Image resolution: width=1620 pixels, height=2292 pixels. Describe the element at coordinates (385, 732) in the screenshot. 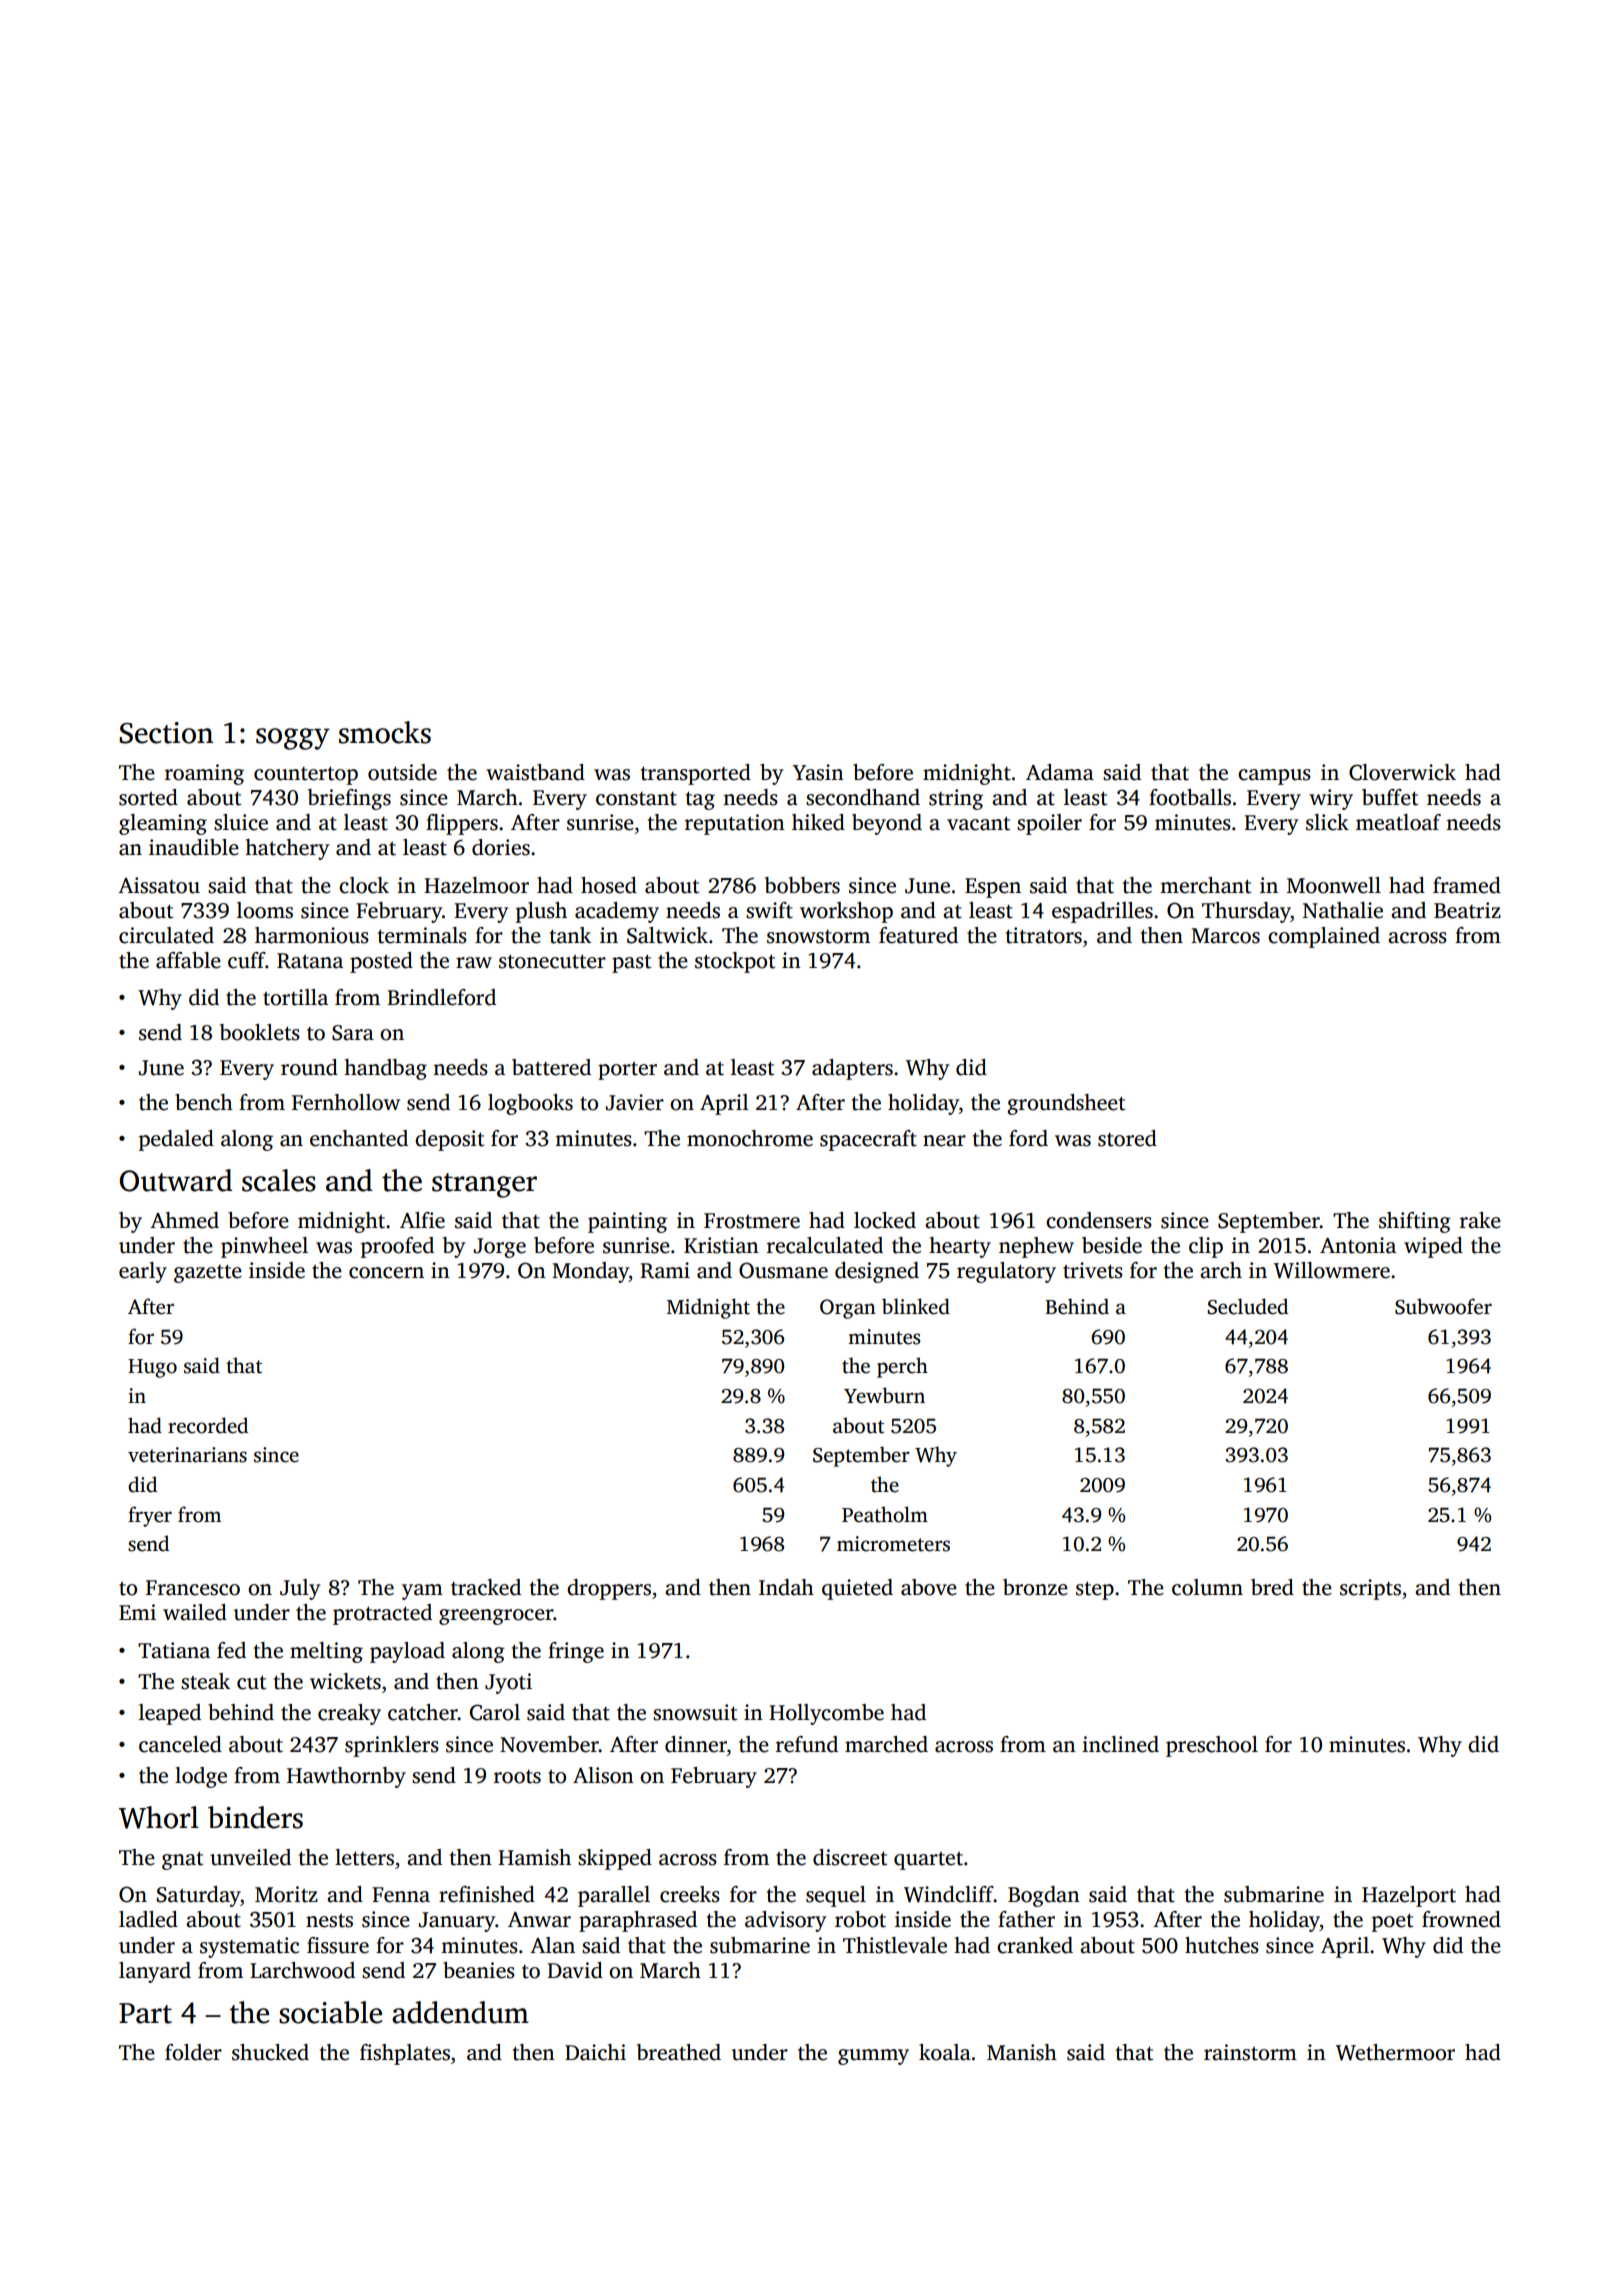

I see `smocks` at that location.
